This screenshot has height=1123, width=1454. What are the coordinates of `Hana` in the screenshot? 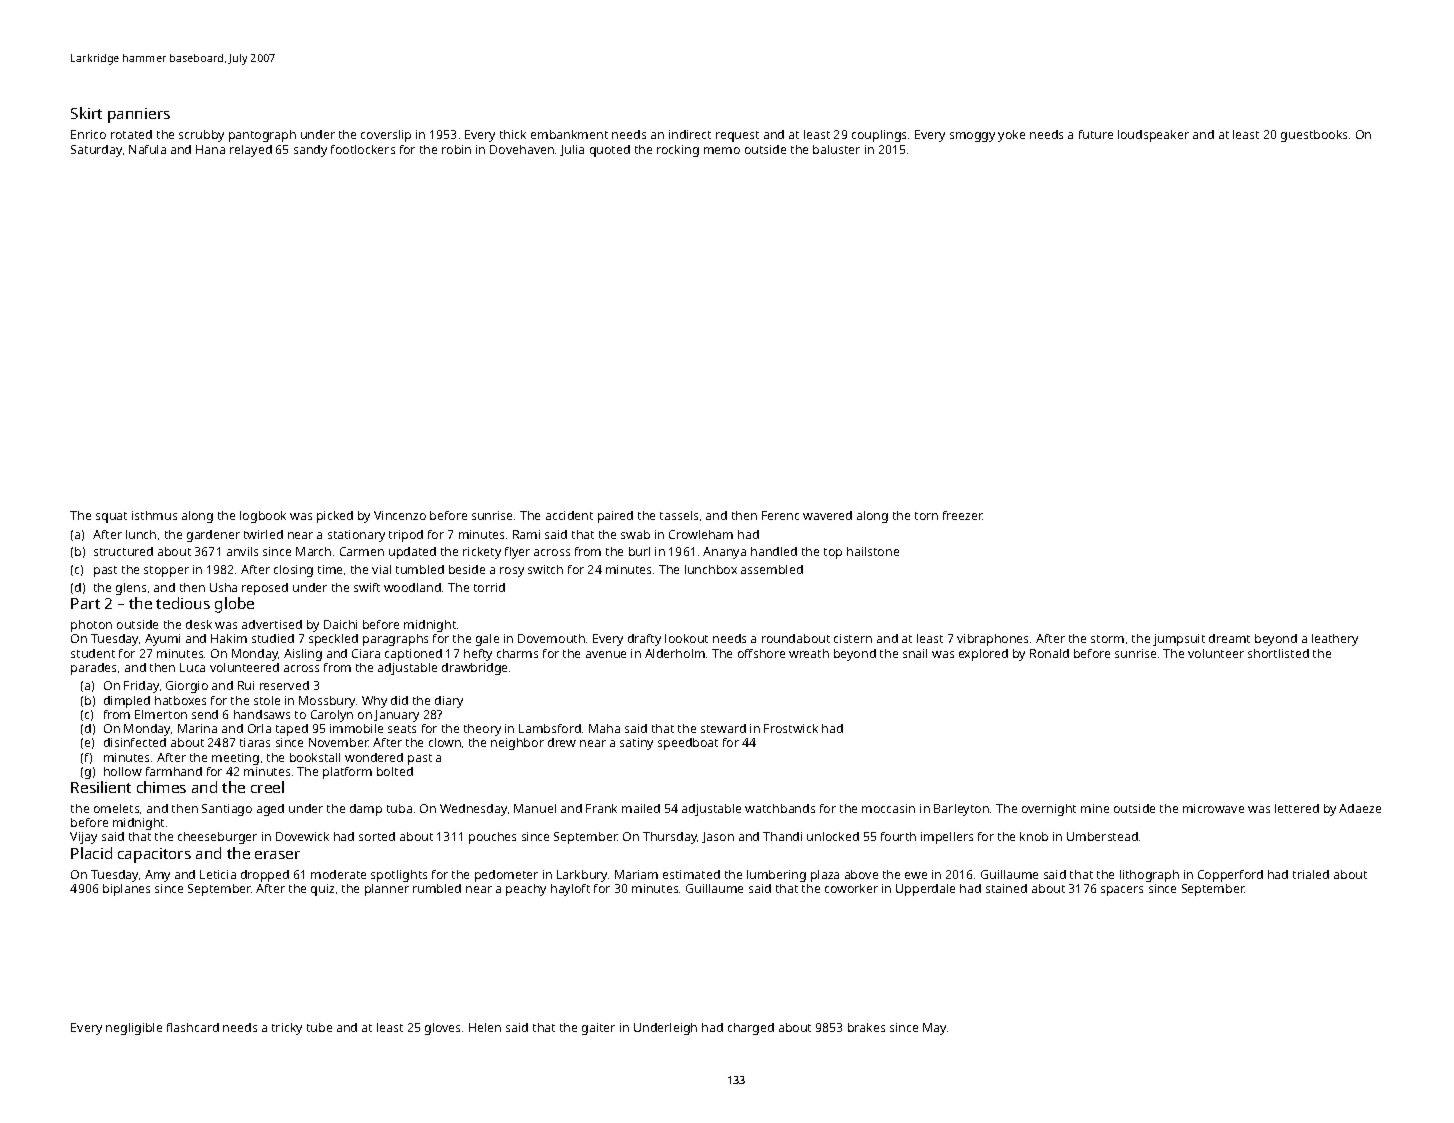 It's located at (210, 149).
